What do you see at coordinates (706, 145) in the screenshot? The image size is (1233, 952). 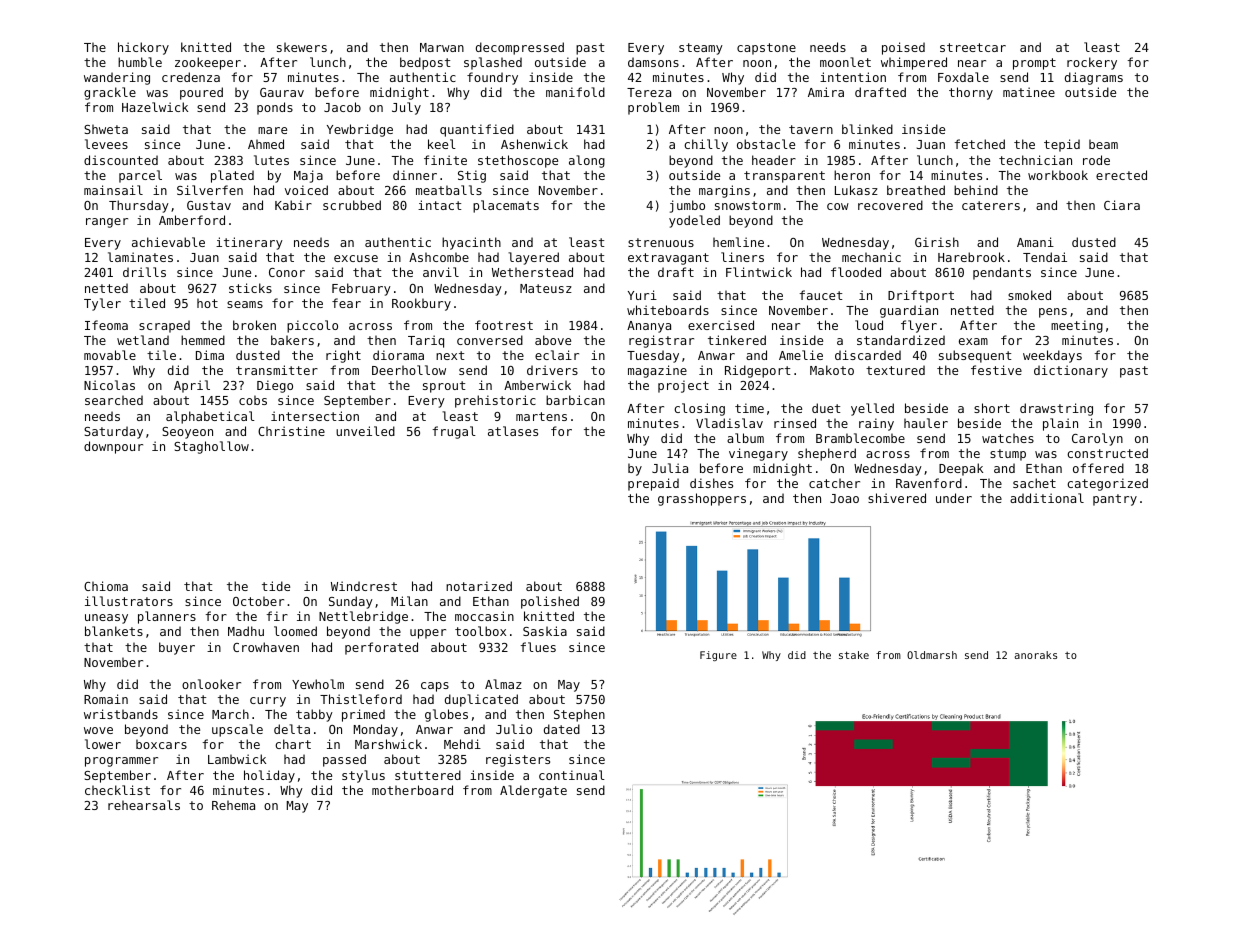 I see `chilly` at bounding box center [706, 145].
